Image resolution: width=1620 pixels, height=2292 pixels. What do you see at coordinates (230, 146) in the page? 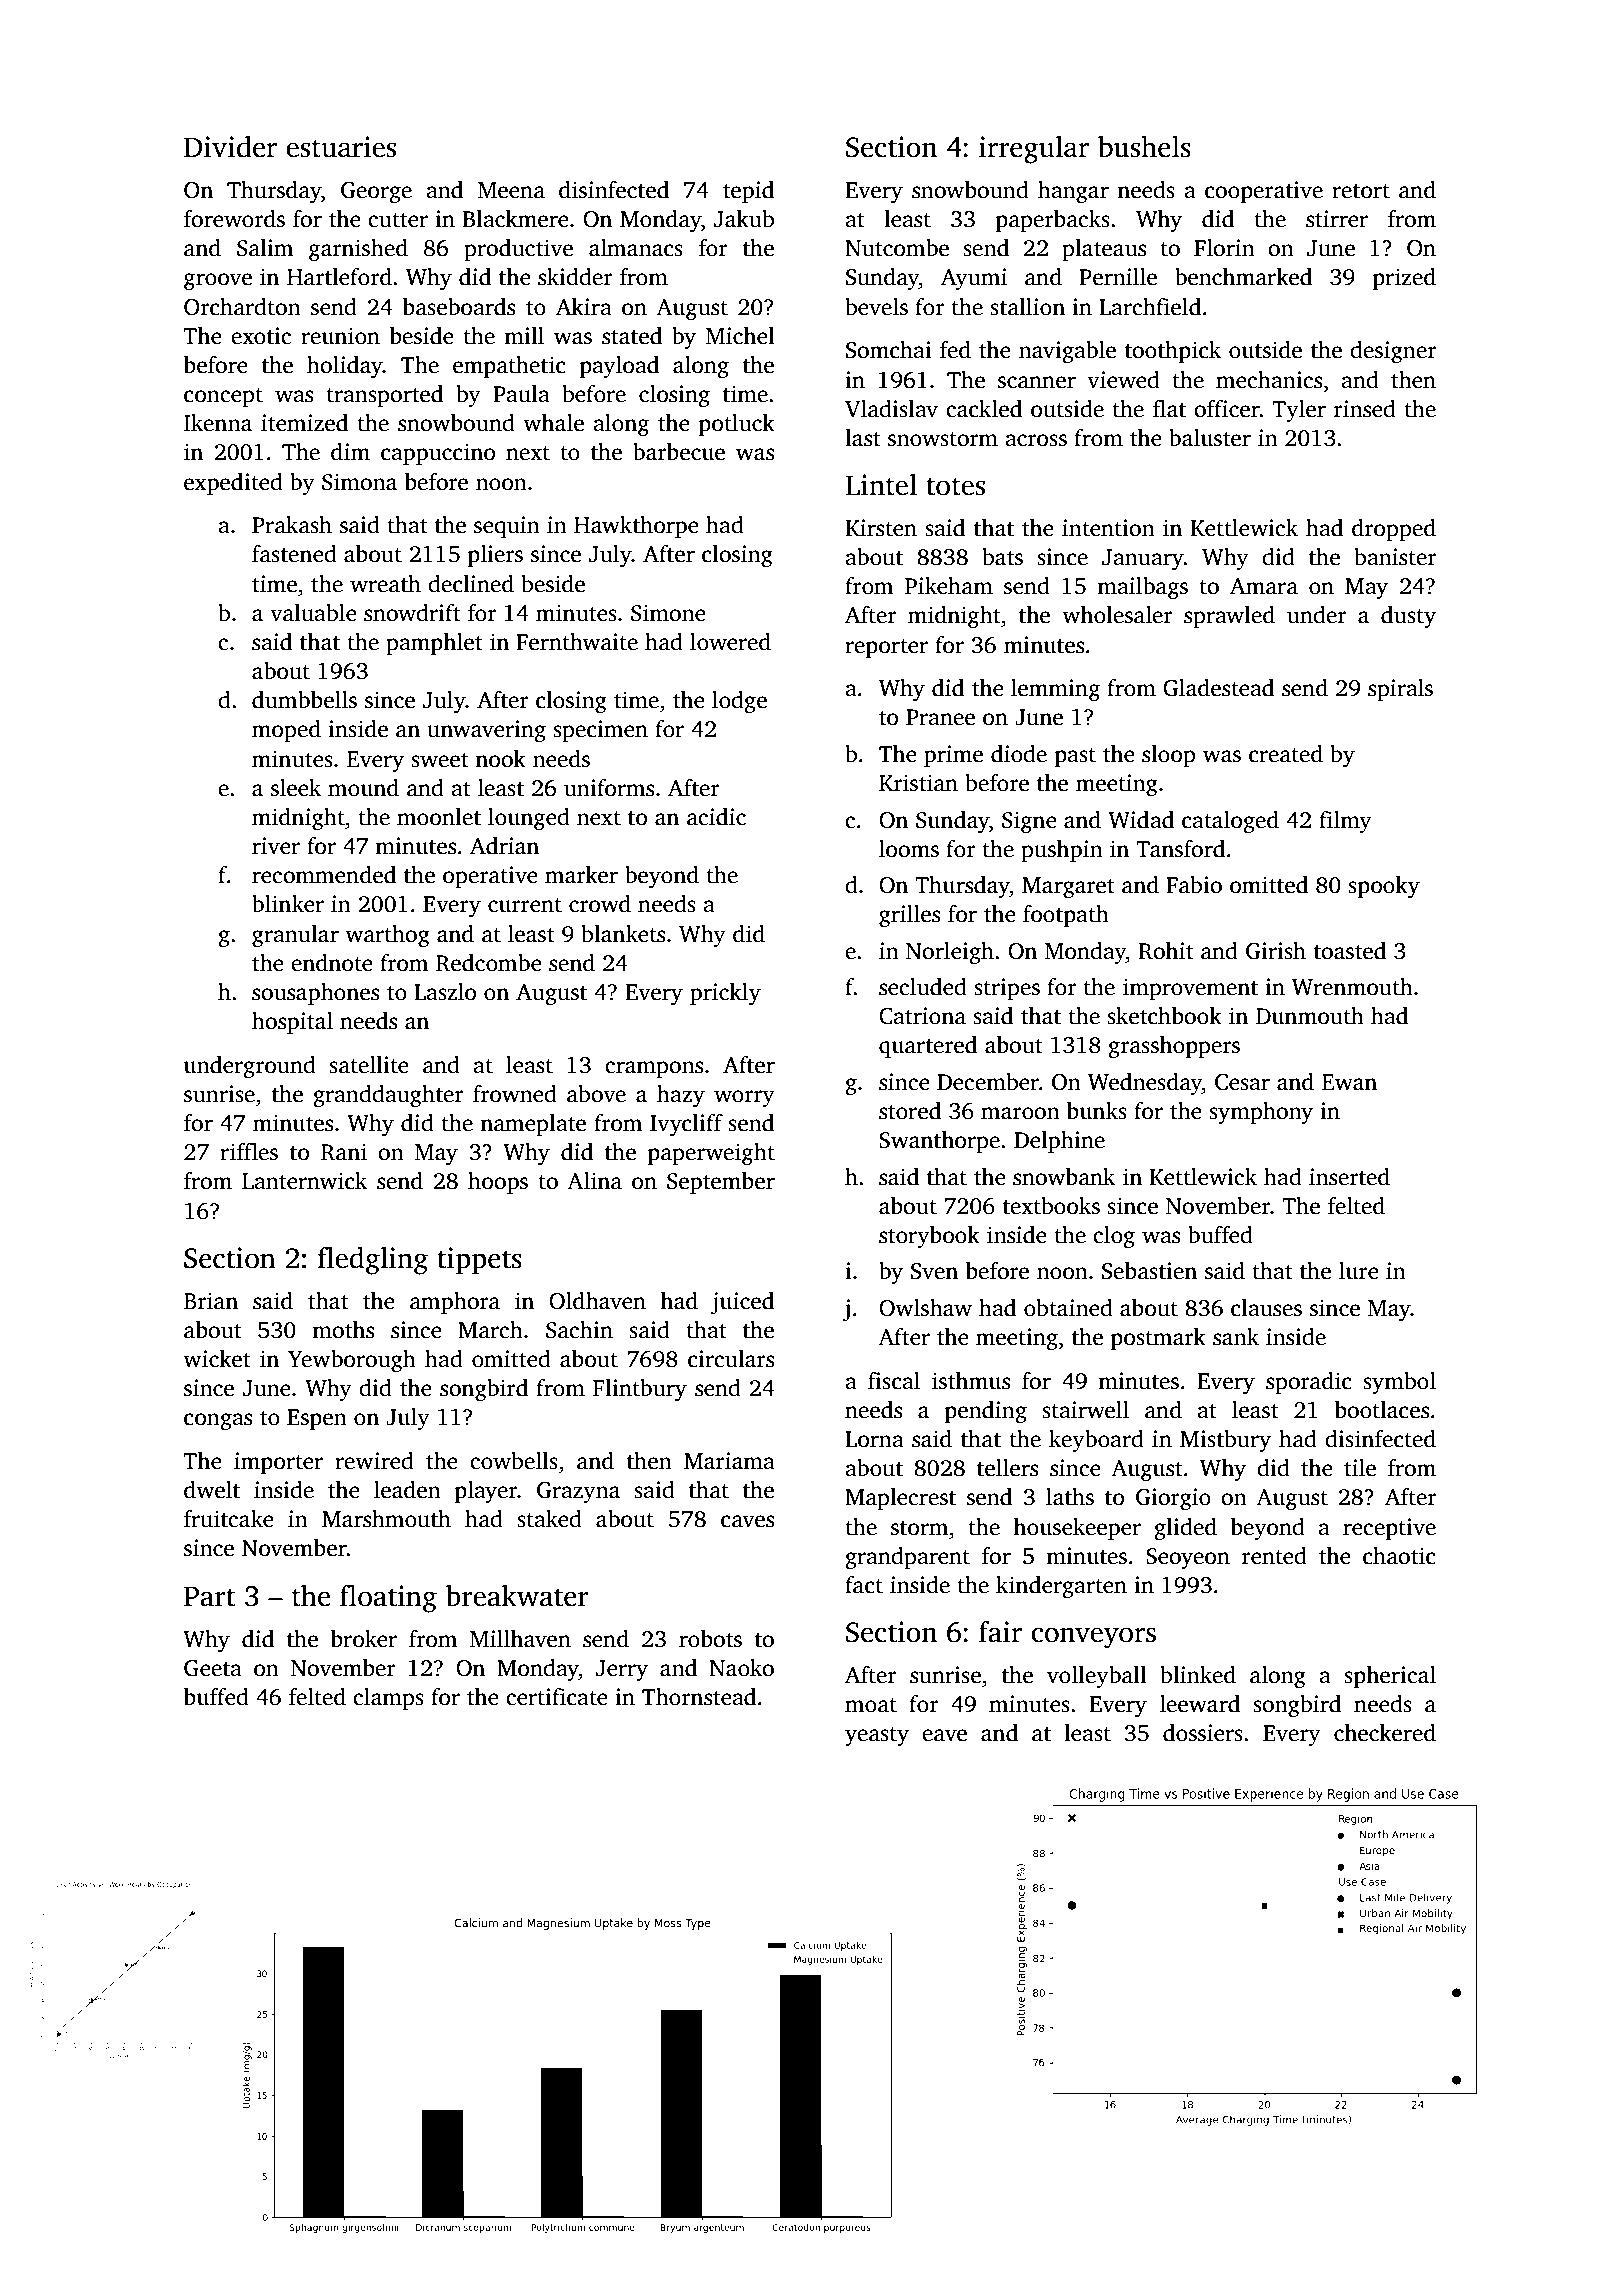
I see `Divider` at bounding box center [230, 146].
